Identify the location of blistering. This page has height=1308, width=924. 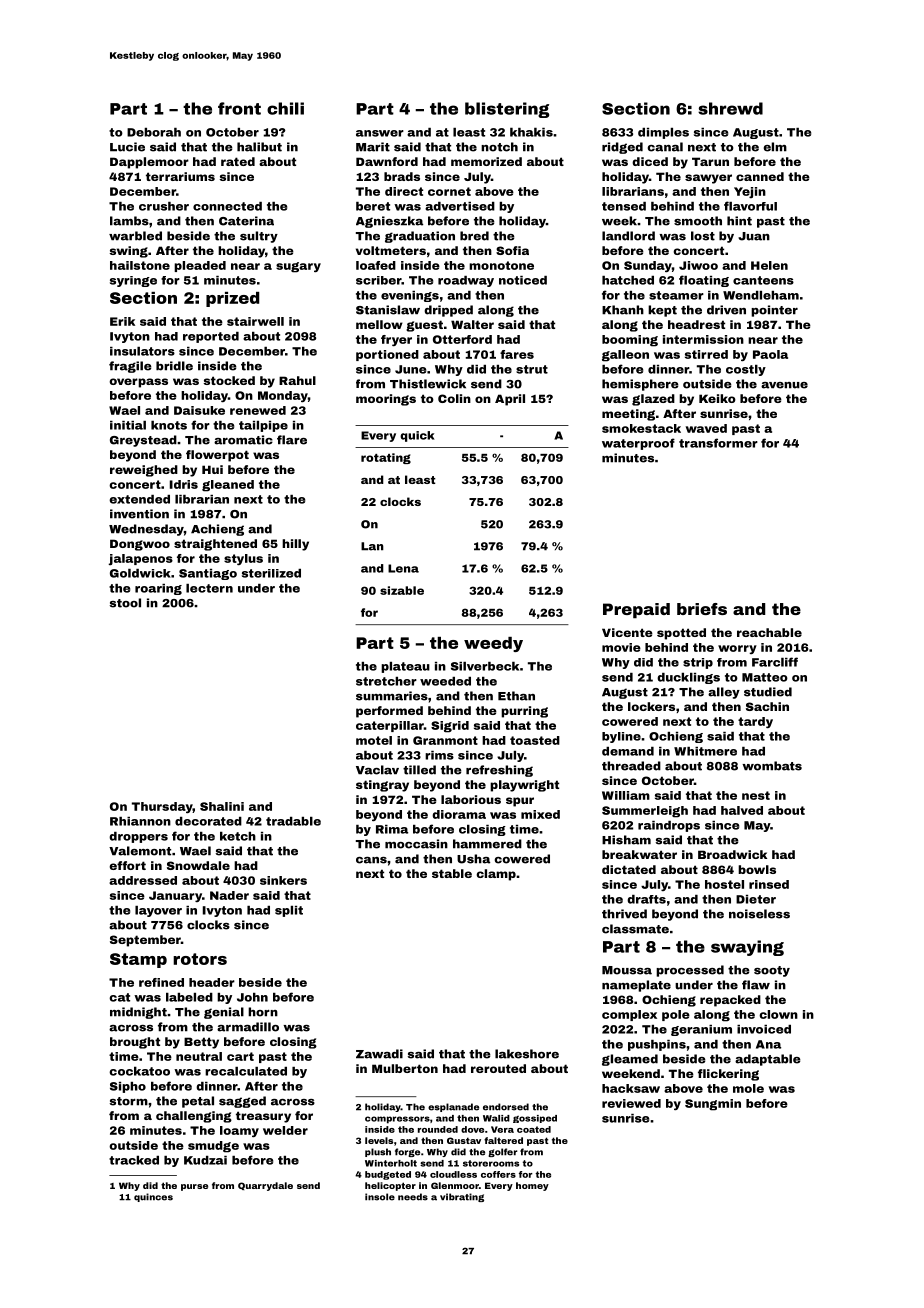
(507, 110).
